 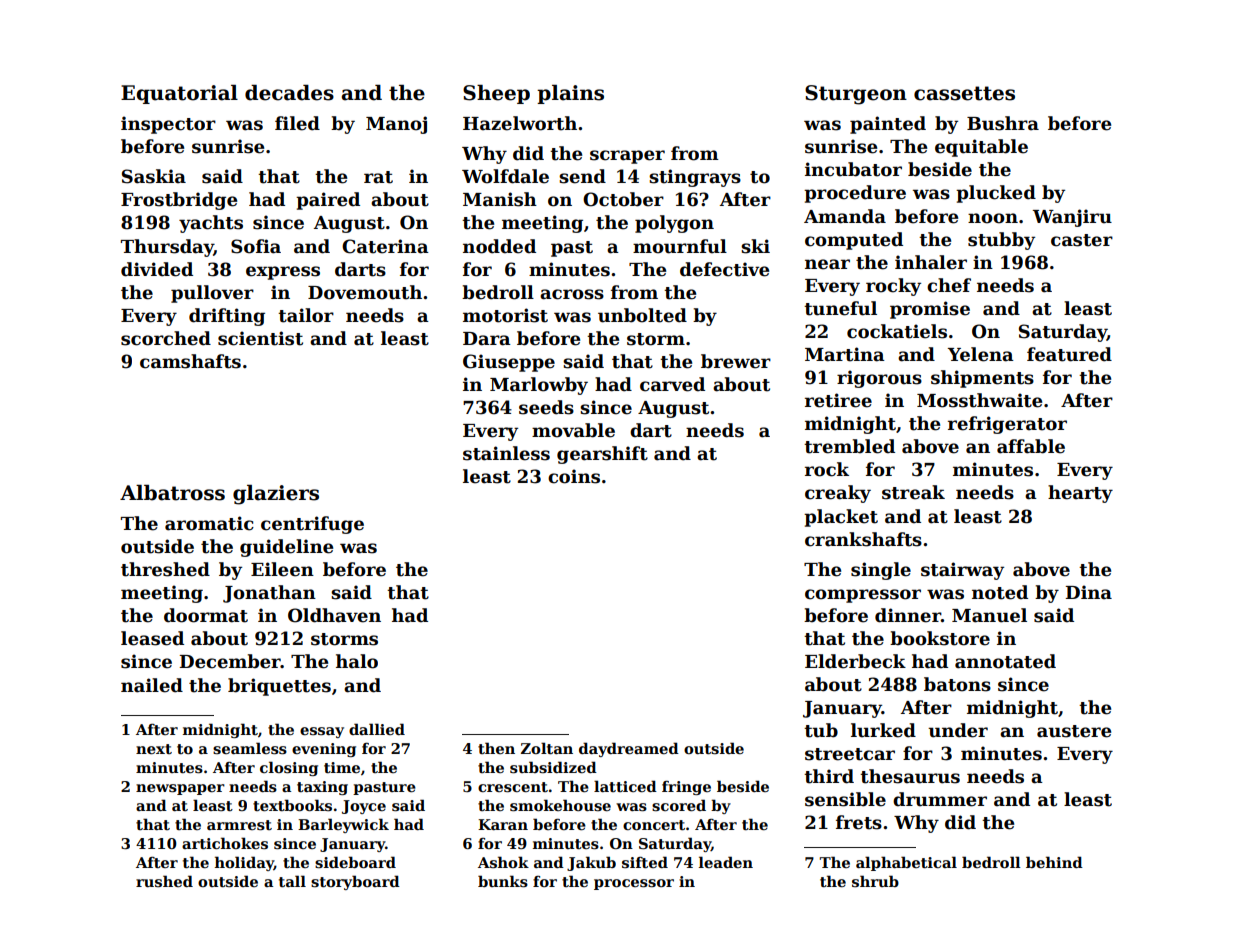 I want to click on send, so click(x=582, y=176).
